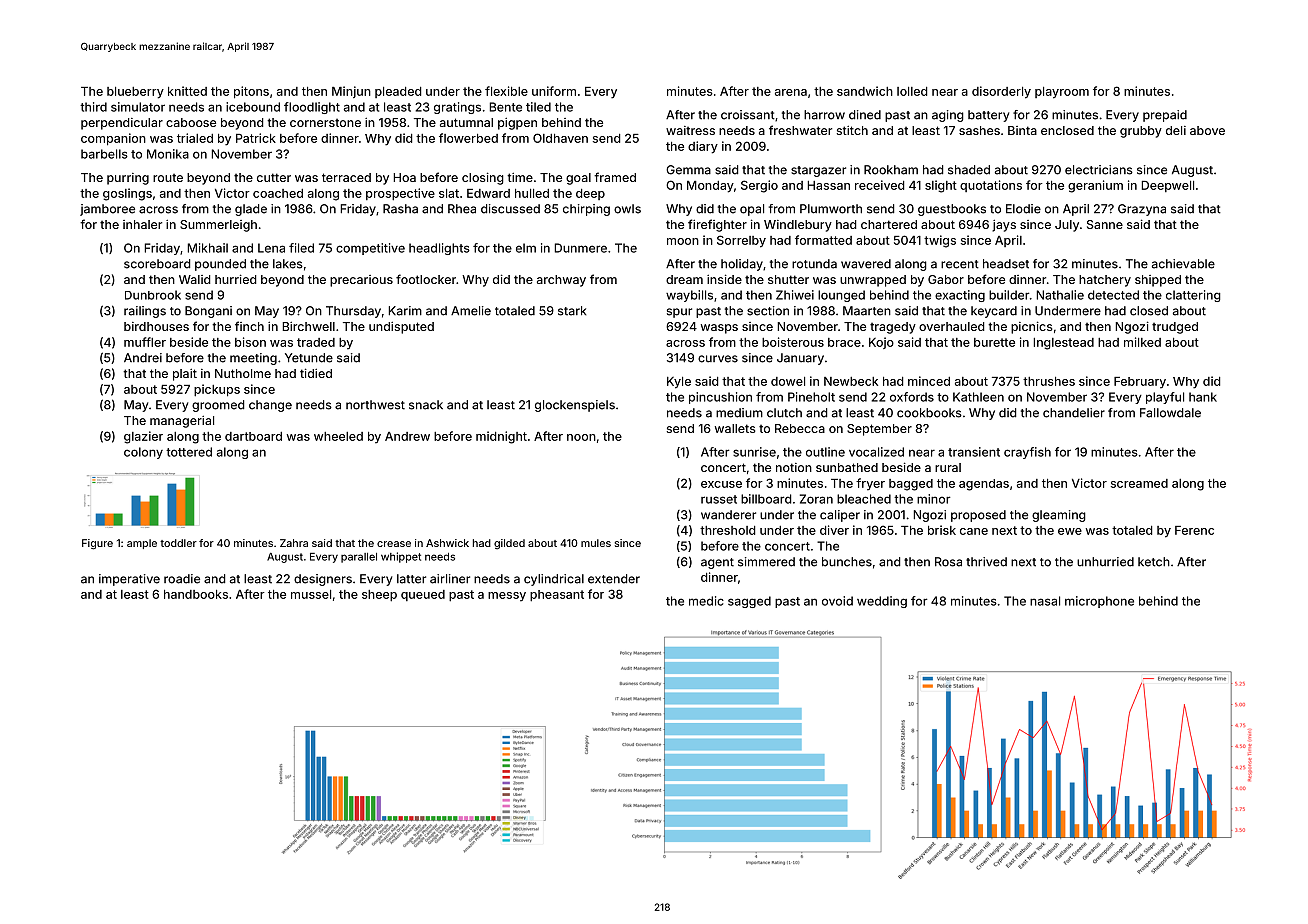 Image resolution: width=1308 pixels, height=924 pixels. I want to click on pitons, so click(251, 92).
